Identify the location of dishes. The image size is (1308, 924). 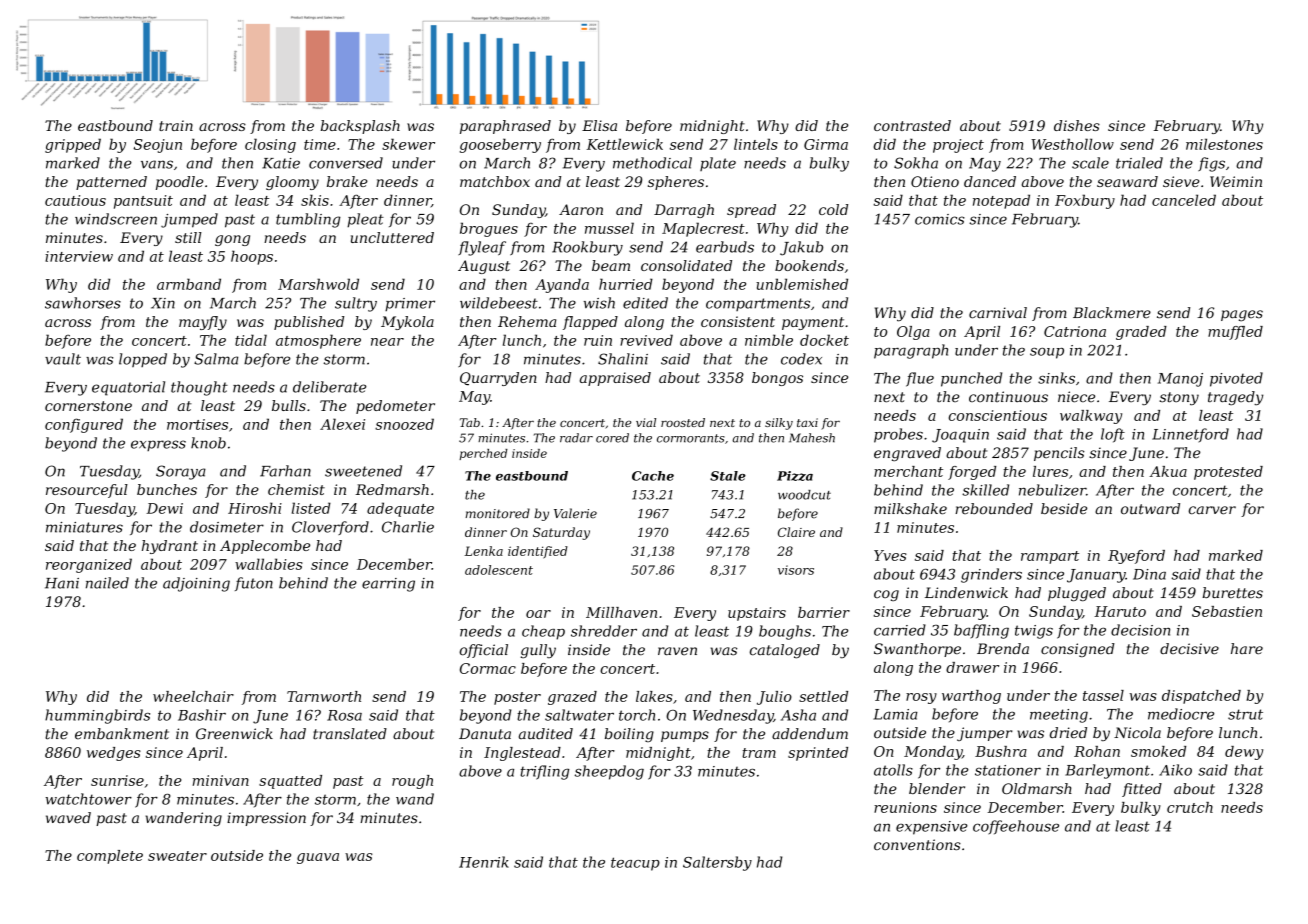
(1077, 125).
